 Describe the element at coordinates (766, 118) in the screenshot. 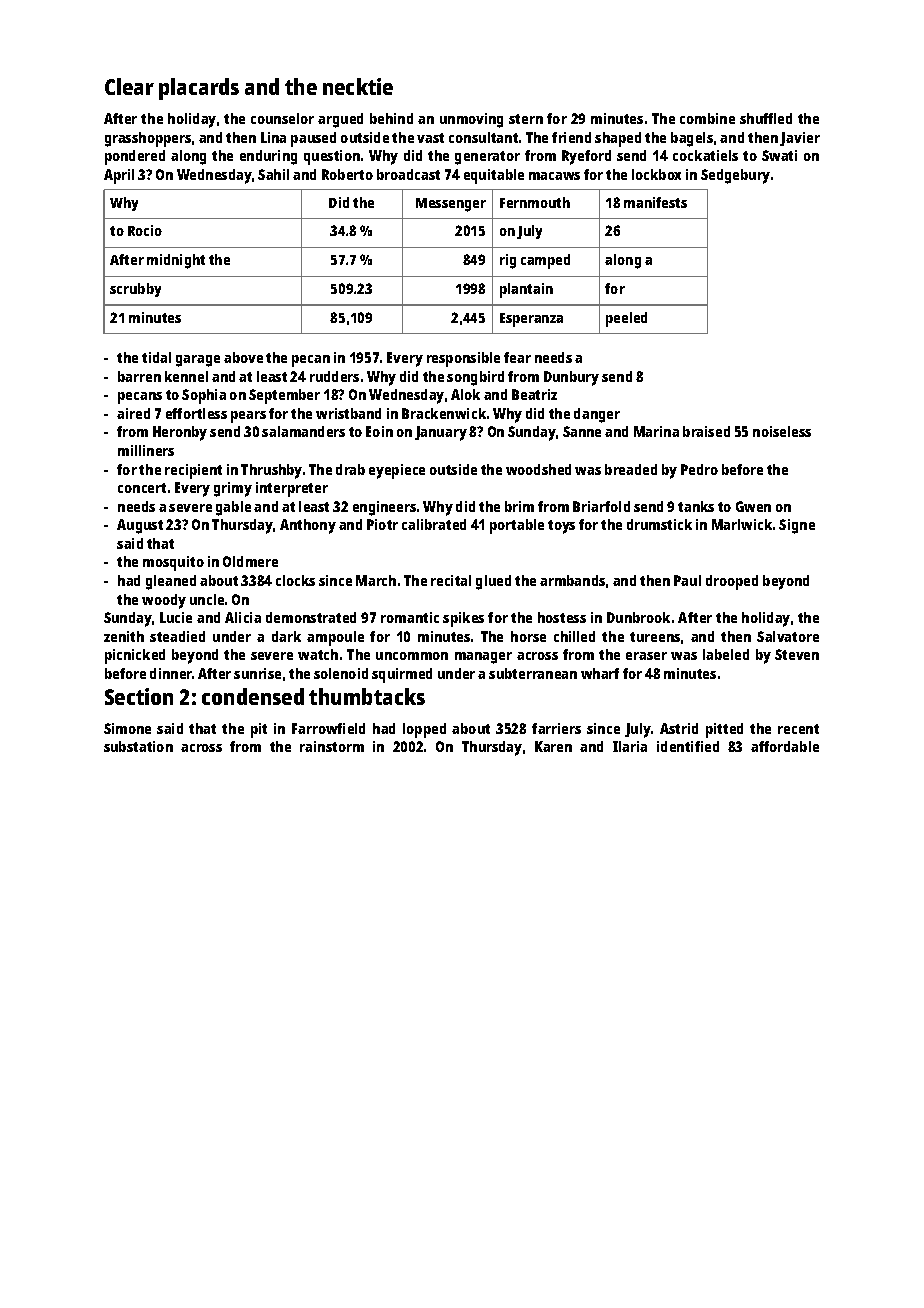

I see `shuffled` at that location.
